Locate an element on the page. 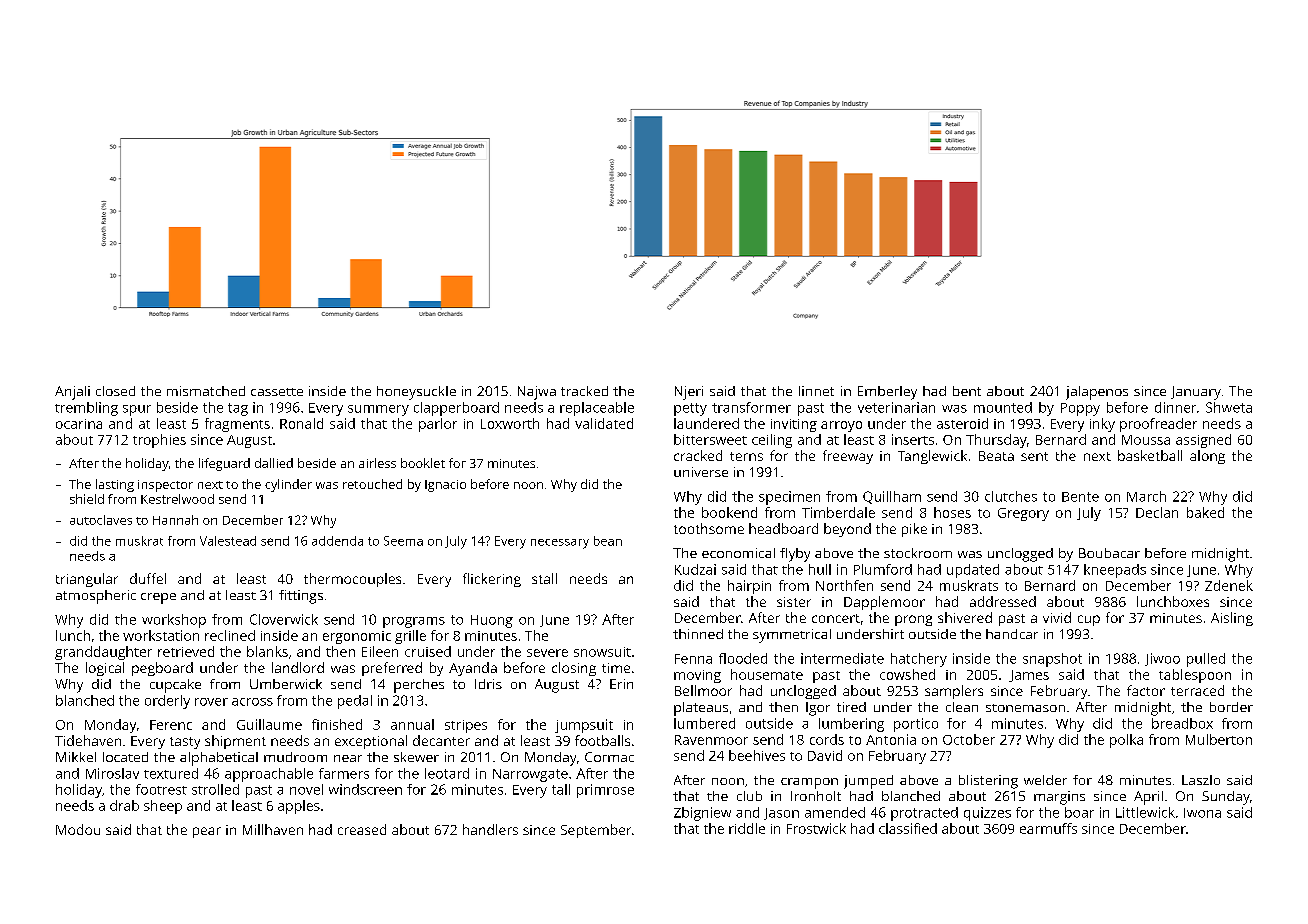 Image resolution: width=1308 pixels, height=924 pixels. retrieved is located at coordinates (186, 651).
